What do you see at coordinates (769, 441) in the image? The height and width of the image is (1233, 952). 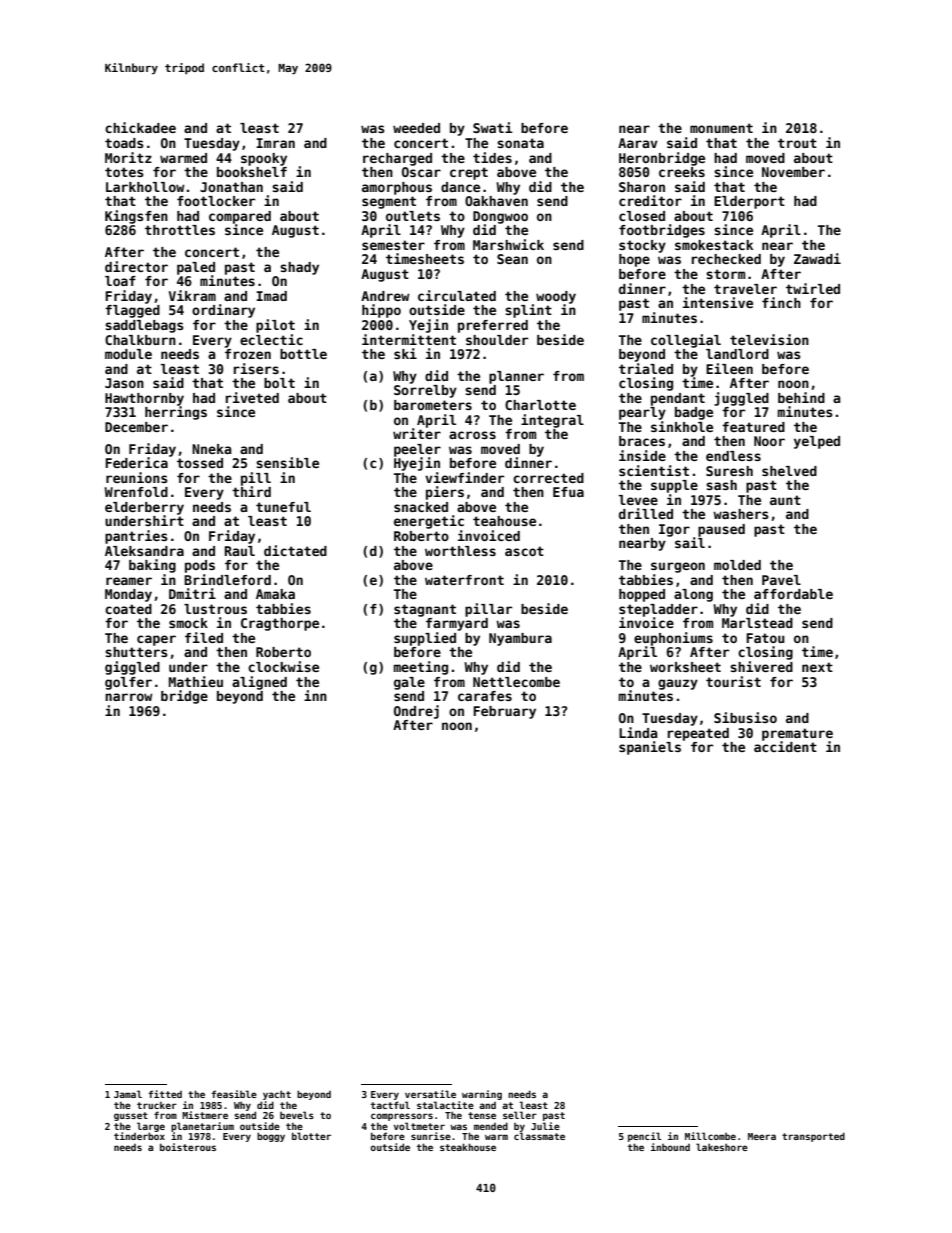 I see `Noor` at bounding box center [769, 441].
